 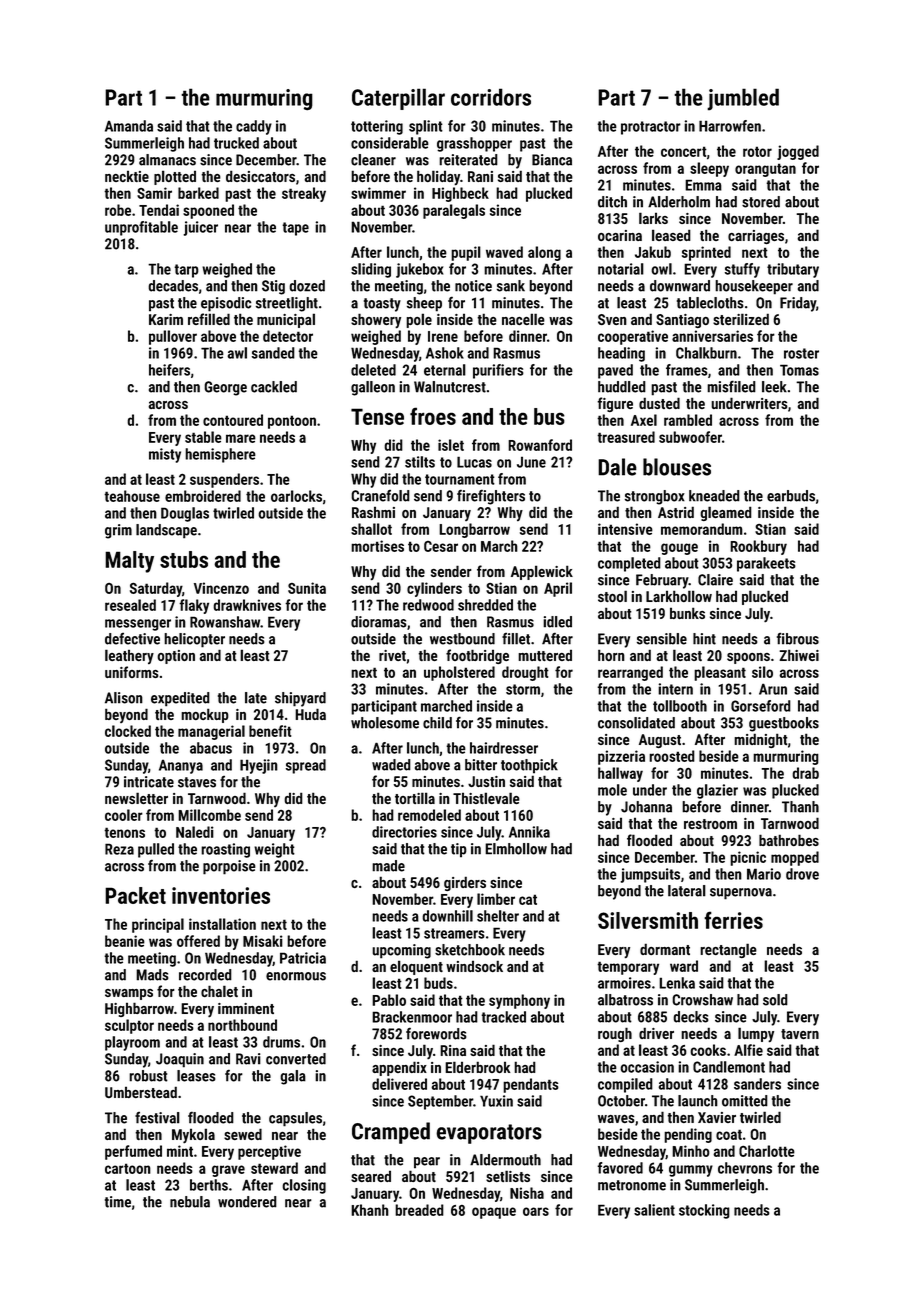 I want to click on swimmer, so click(x=378, y=193).
